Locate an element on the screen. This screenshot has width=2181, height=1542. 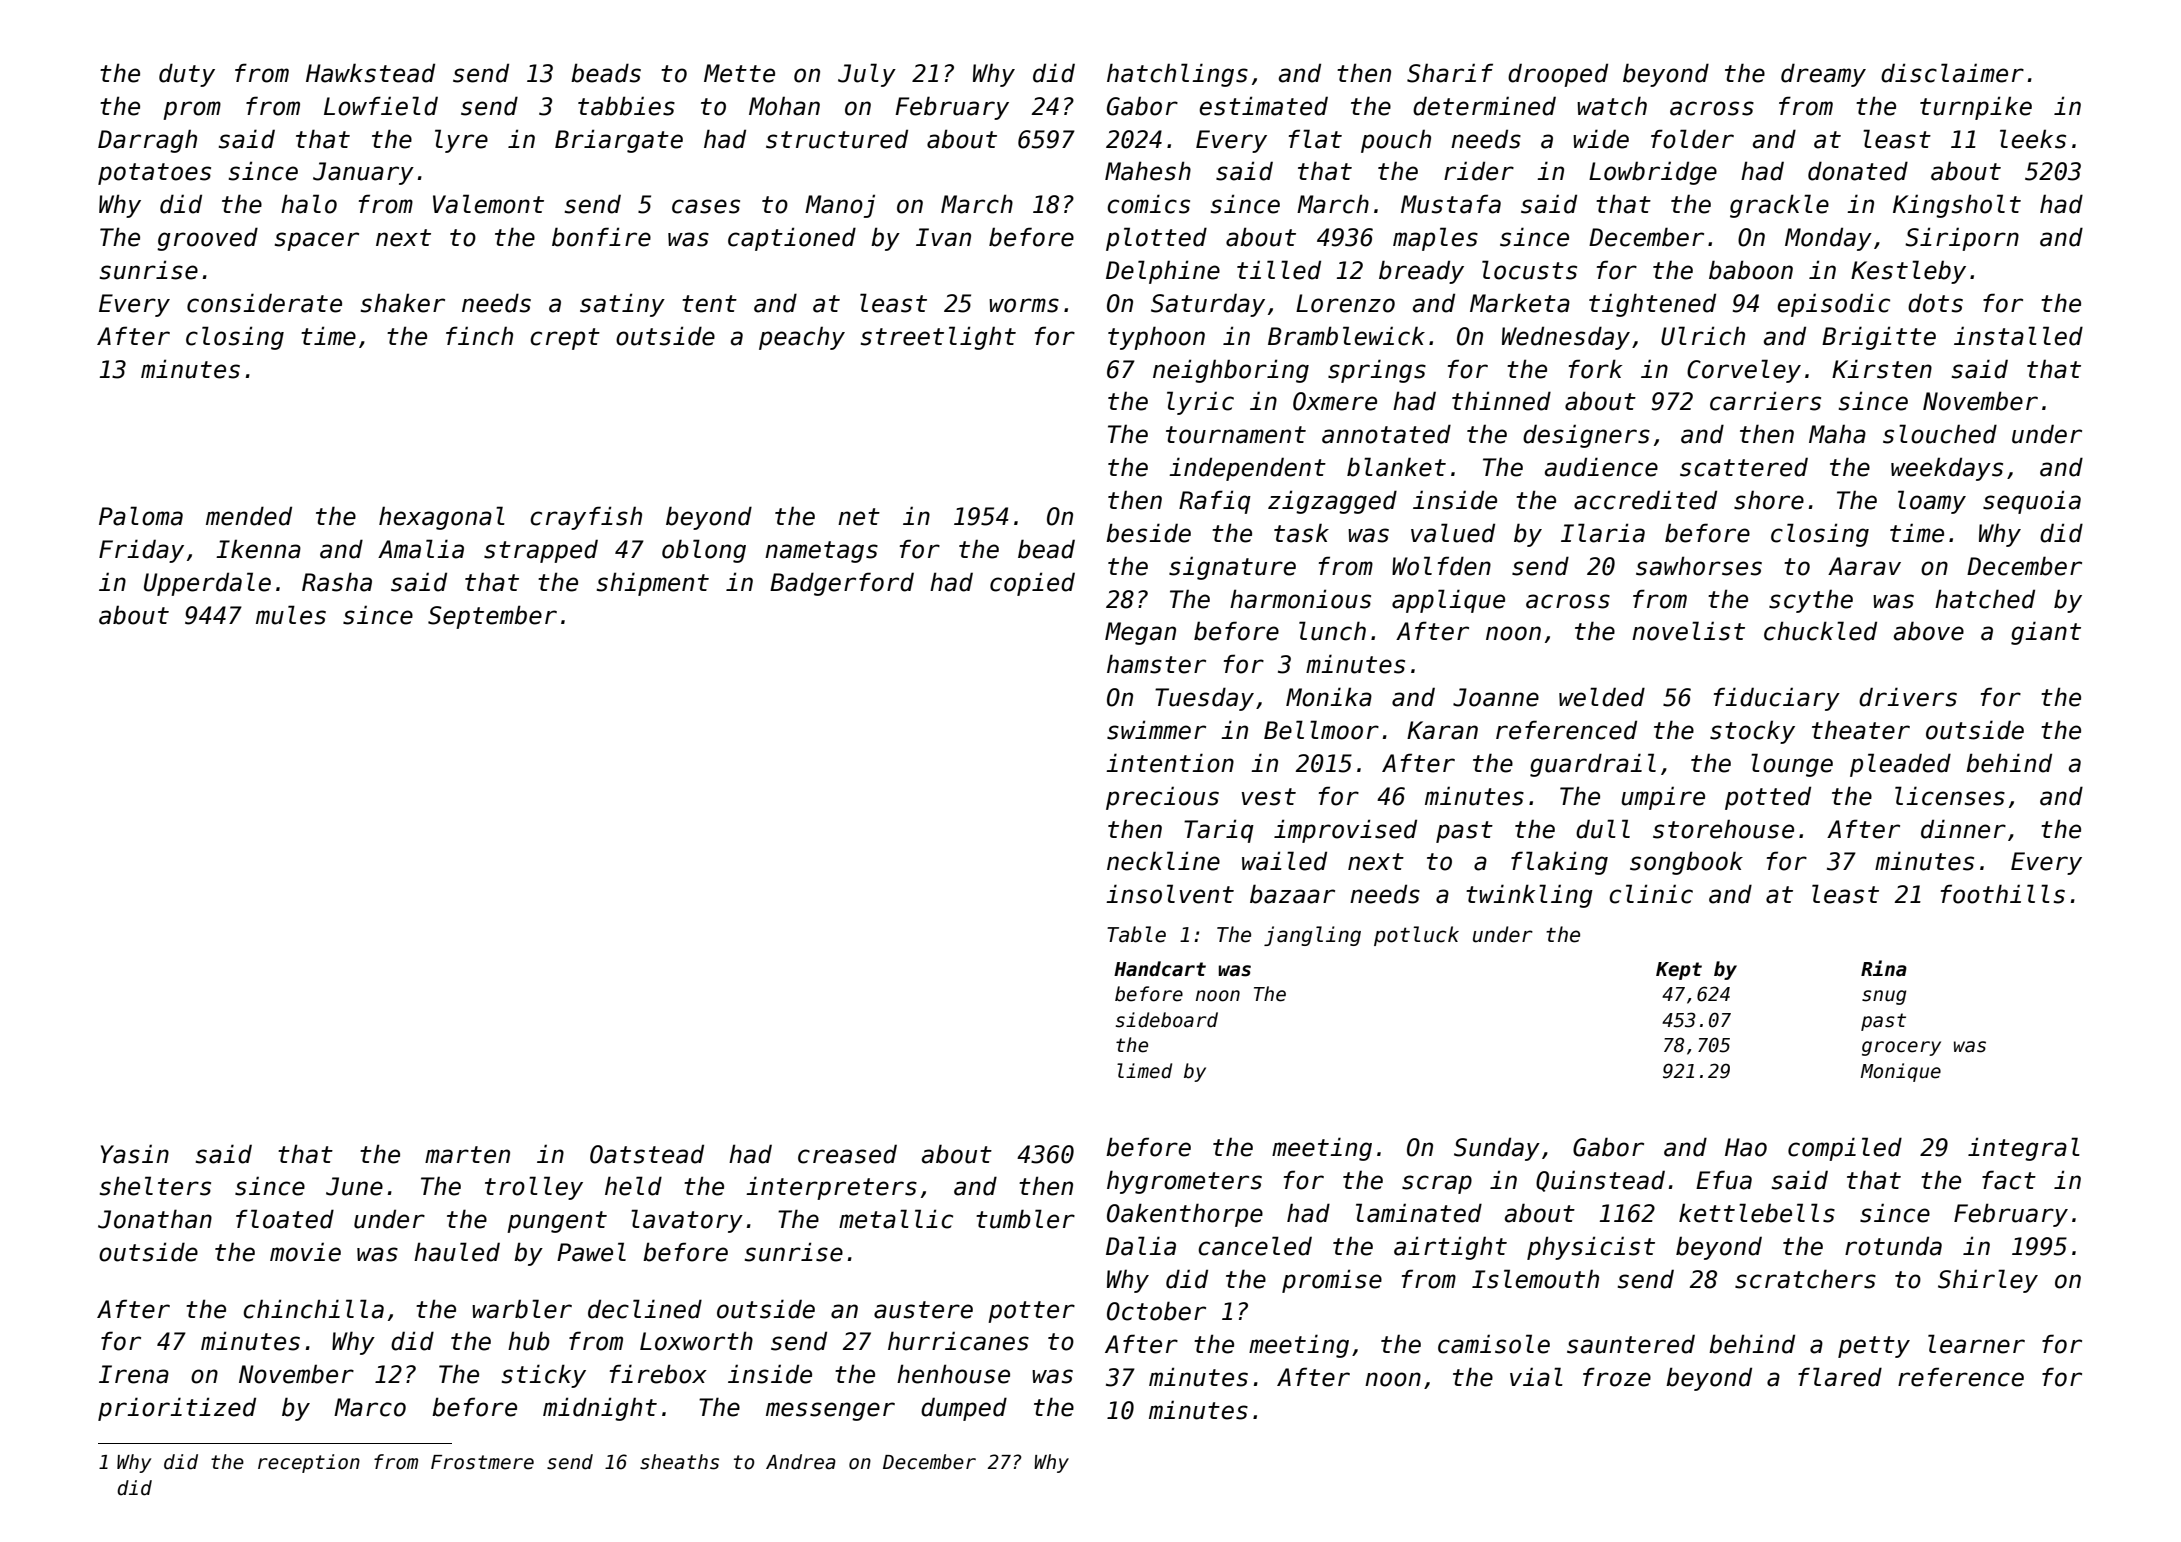
potatoes is located at coordinates (154, 174).
